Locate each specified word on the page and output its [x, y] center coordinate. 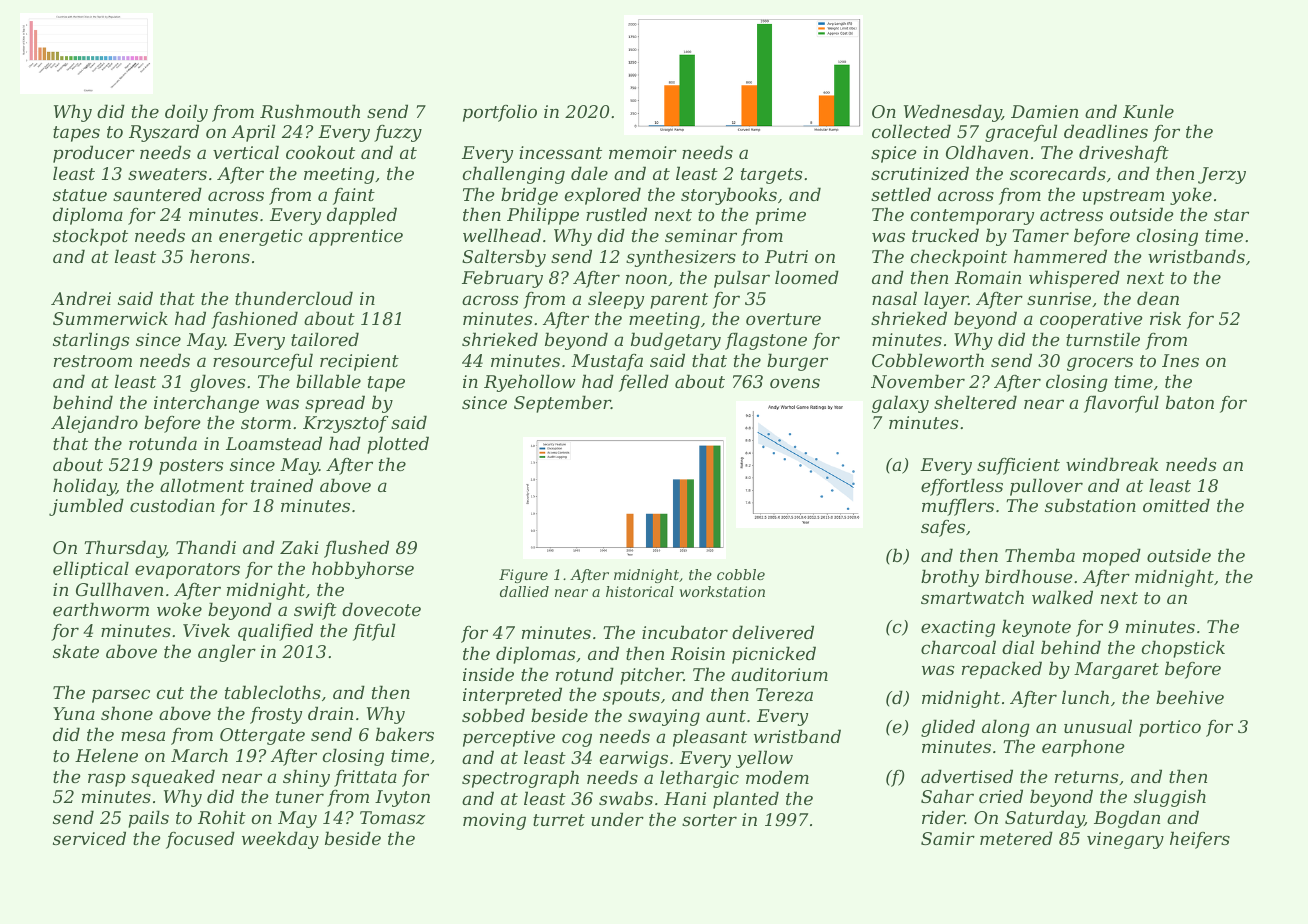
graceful [1021, 133]
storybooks [729, 196]
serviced [89, 838]
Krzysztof [345, 424]
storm [266, 423]
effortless [962, 487]
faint [354, 196]
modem [777, 777]
